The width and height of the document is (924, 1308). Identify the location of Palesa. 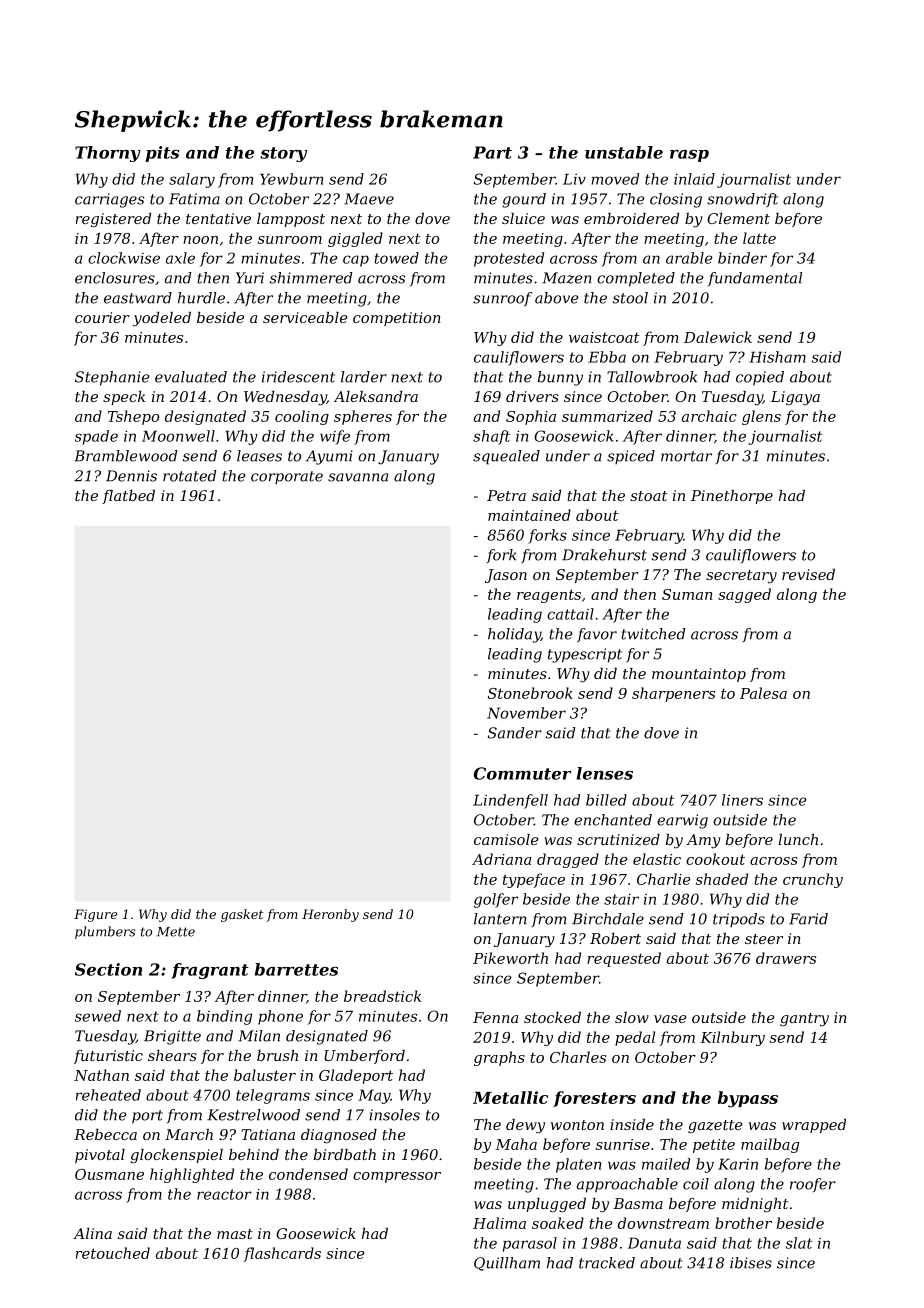
(763, 693).
